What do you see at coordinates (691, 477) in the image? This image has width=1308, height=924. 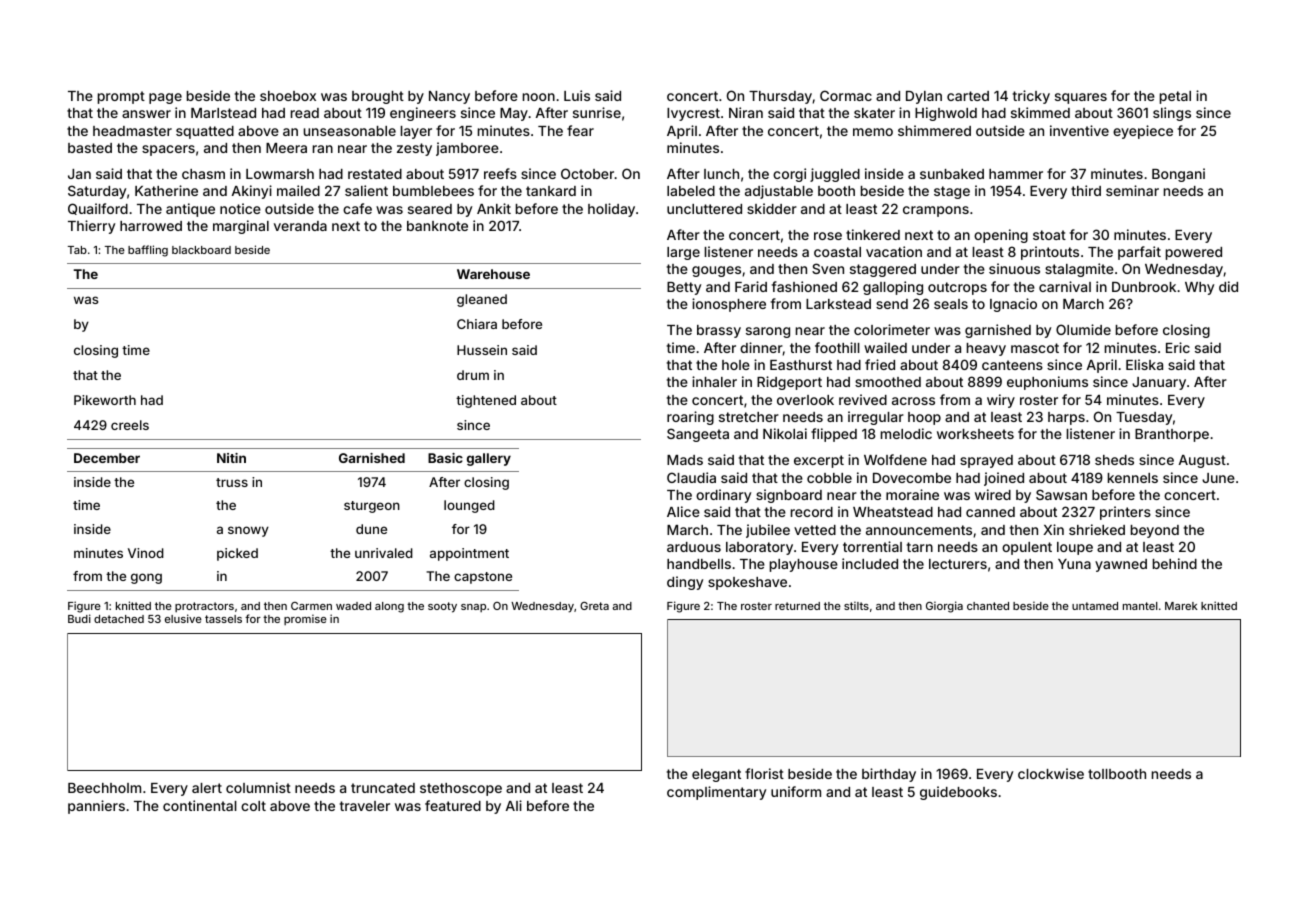 I see `Claudia` at bounding box center [691, 477].
